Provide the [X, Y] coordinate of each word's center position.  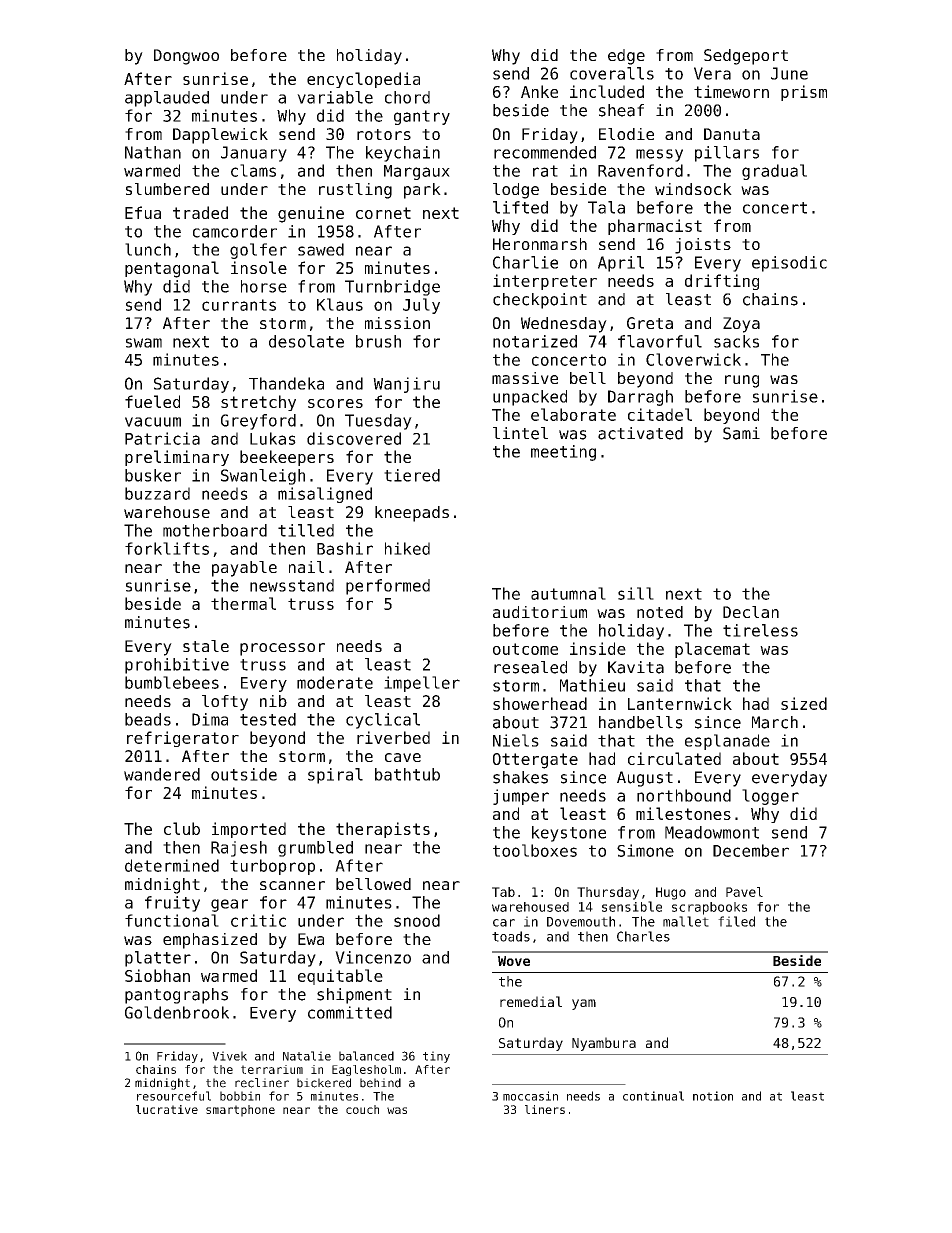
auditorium [540, 612]
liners [545, 1109]
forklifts [167, 548]
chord [407, 97]
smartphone [240, 1111]
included [607, 91]
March [775, 722]
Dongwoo [186, 57]
